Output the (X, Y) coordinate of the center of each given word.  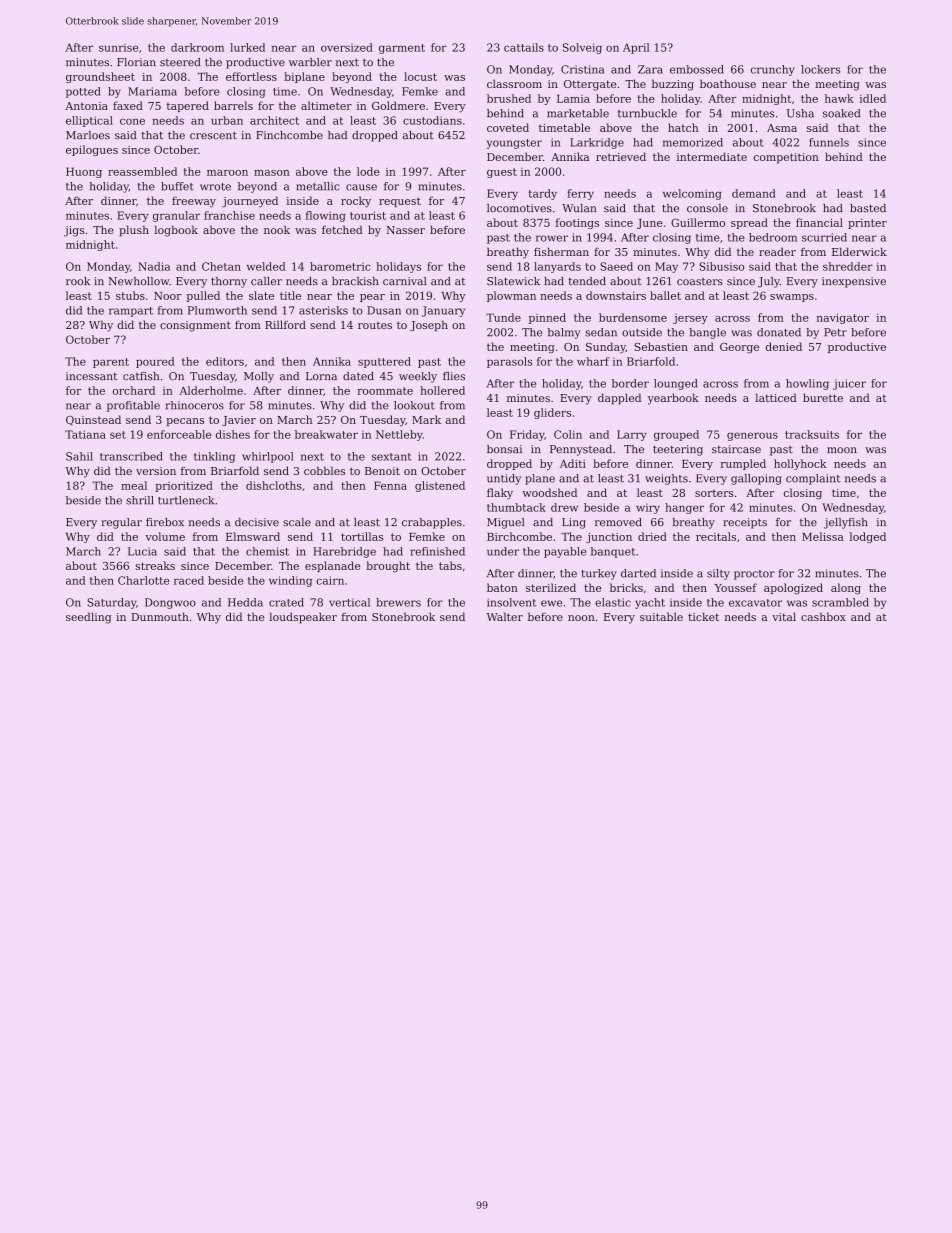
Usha (800, 113)
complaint (813, 479)
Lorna (321, 376)
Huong (84, 172)
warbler (310, 62)
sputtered (384, 362)
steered (180, 62)
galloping (756, 479)
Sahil (79, 456)
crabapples (432, 523)
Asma (782, 128)
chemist (267, 551)
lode (368, 171)
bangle (707, 333)
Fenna (390, 485)
